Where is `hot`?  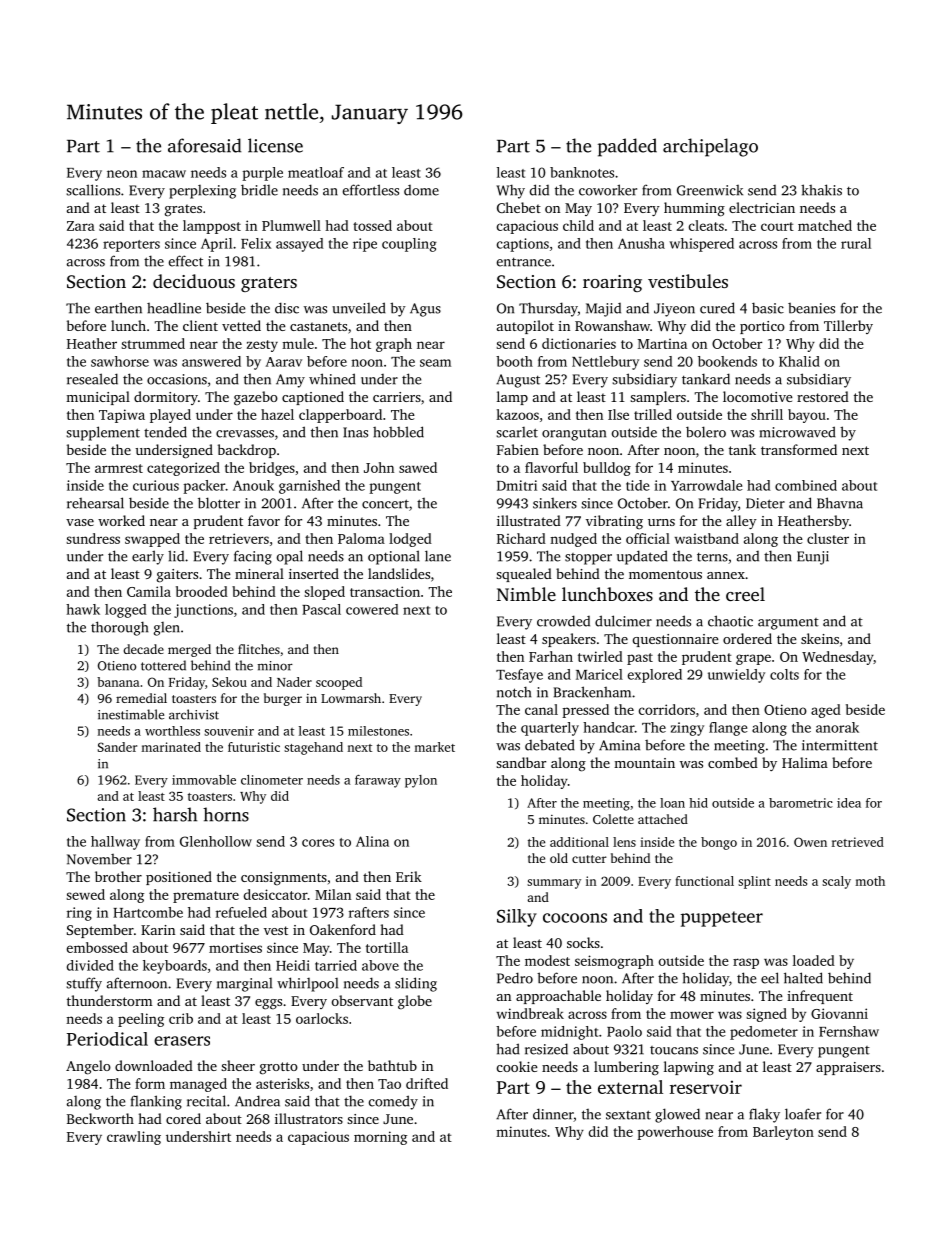 hot is located at coordinates (360, 343).
